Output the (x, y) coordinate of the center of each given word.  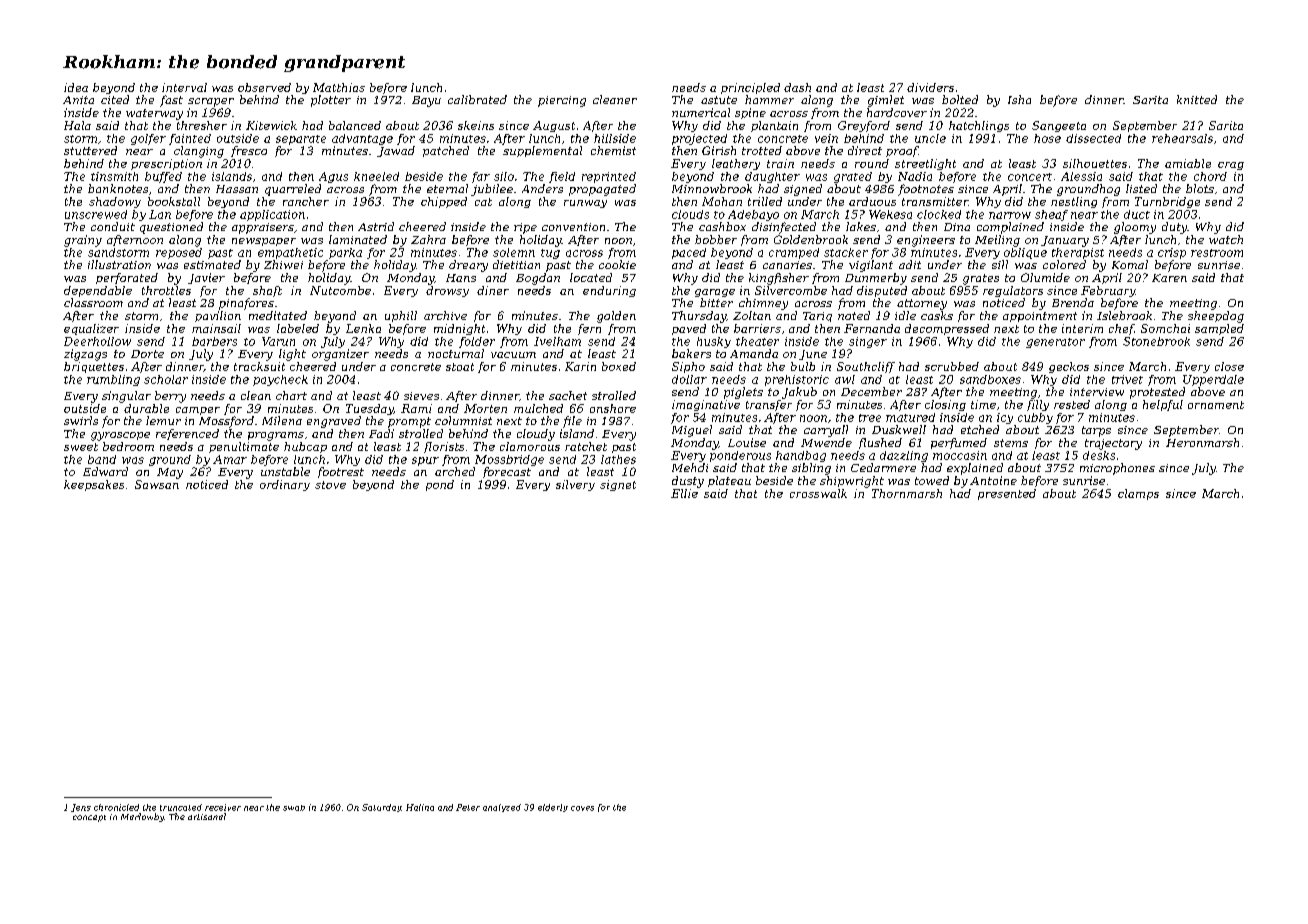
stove (330, 485)
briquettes (94, 367)
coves (582, 808)
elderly (553, 808)
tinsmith (114, 176)
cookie (617, 264)
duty (1174, 228)
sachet (568, 395)
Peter (468, 807)
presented (1007, 494)
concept (89, 818)
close (1229, 366)
